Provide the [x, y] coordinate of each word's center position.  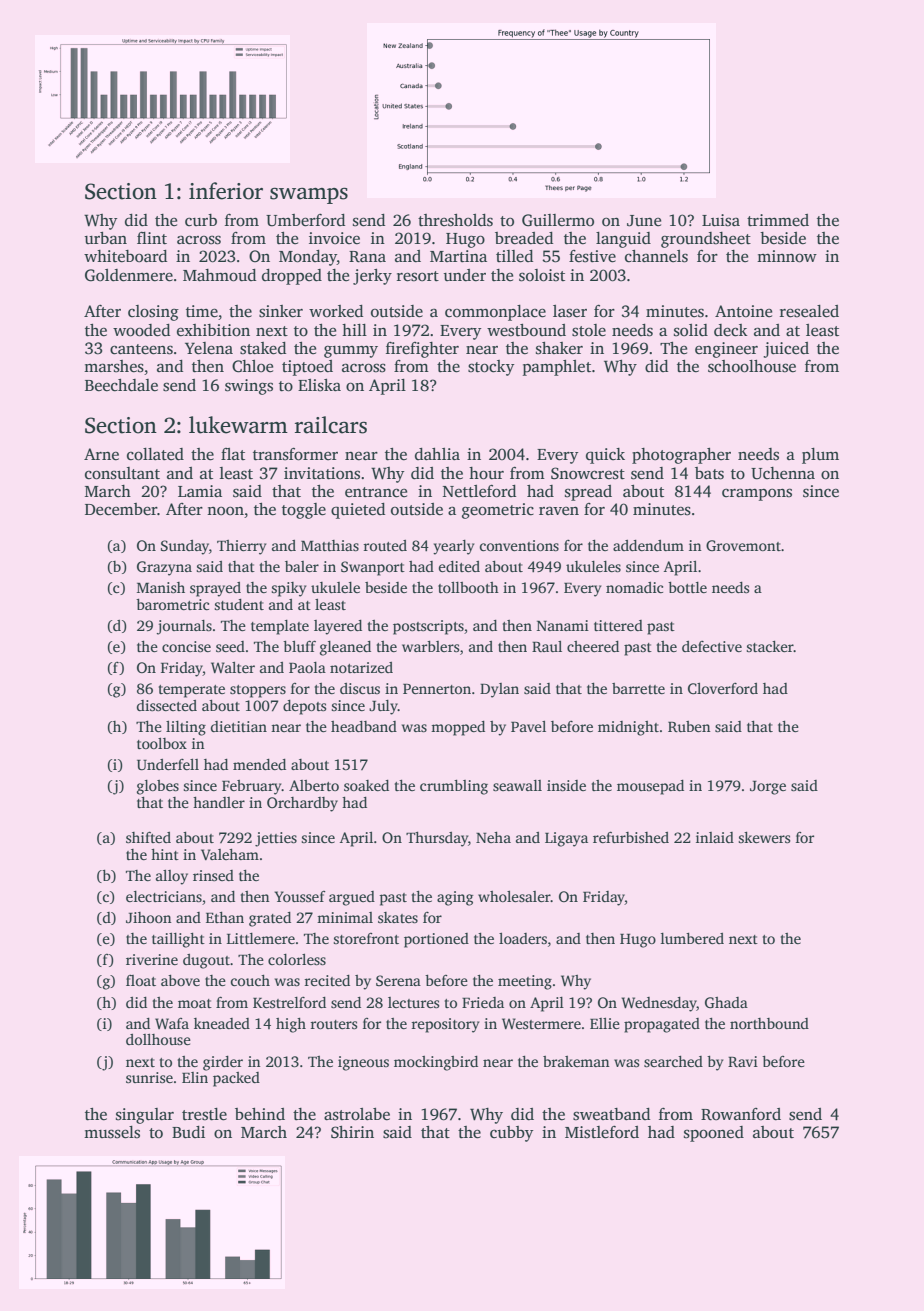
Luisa [721, 220]
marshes [114, 366]
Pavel [528, 726]
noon [225, 511]
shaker [559, 348]
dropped [292, 277]
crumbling [454, 787]
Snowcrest [588, 473]
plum [820, 456]
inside [566, 785]
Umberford [305, 220]
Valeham [230, 854]
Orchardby [302, 804]
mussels [112, 1132]
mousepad [650, 787]
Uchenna [783, 473]
